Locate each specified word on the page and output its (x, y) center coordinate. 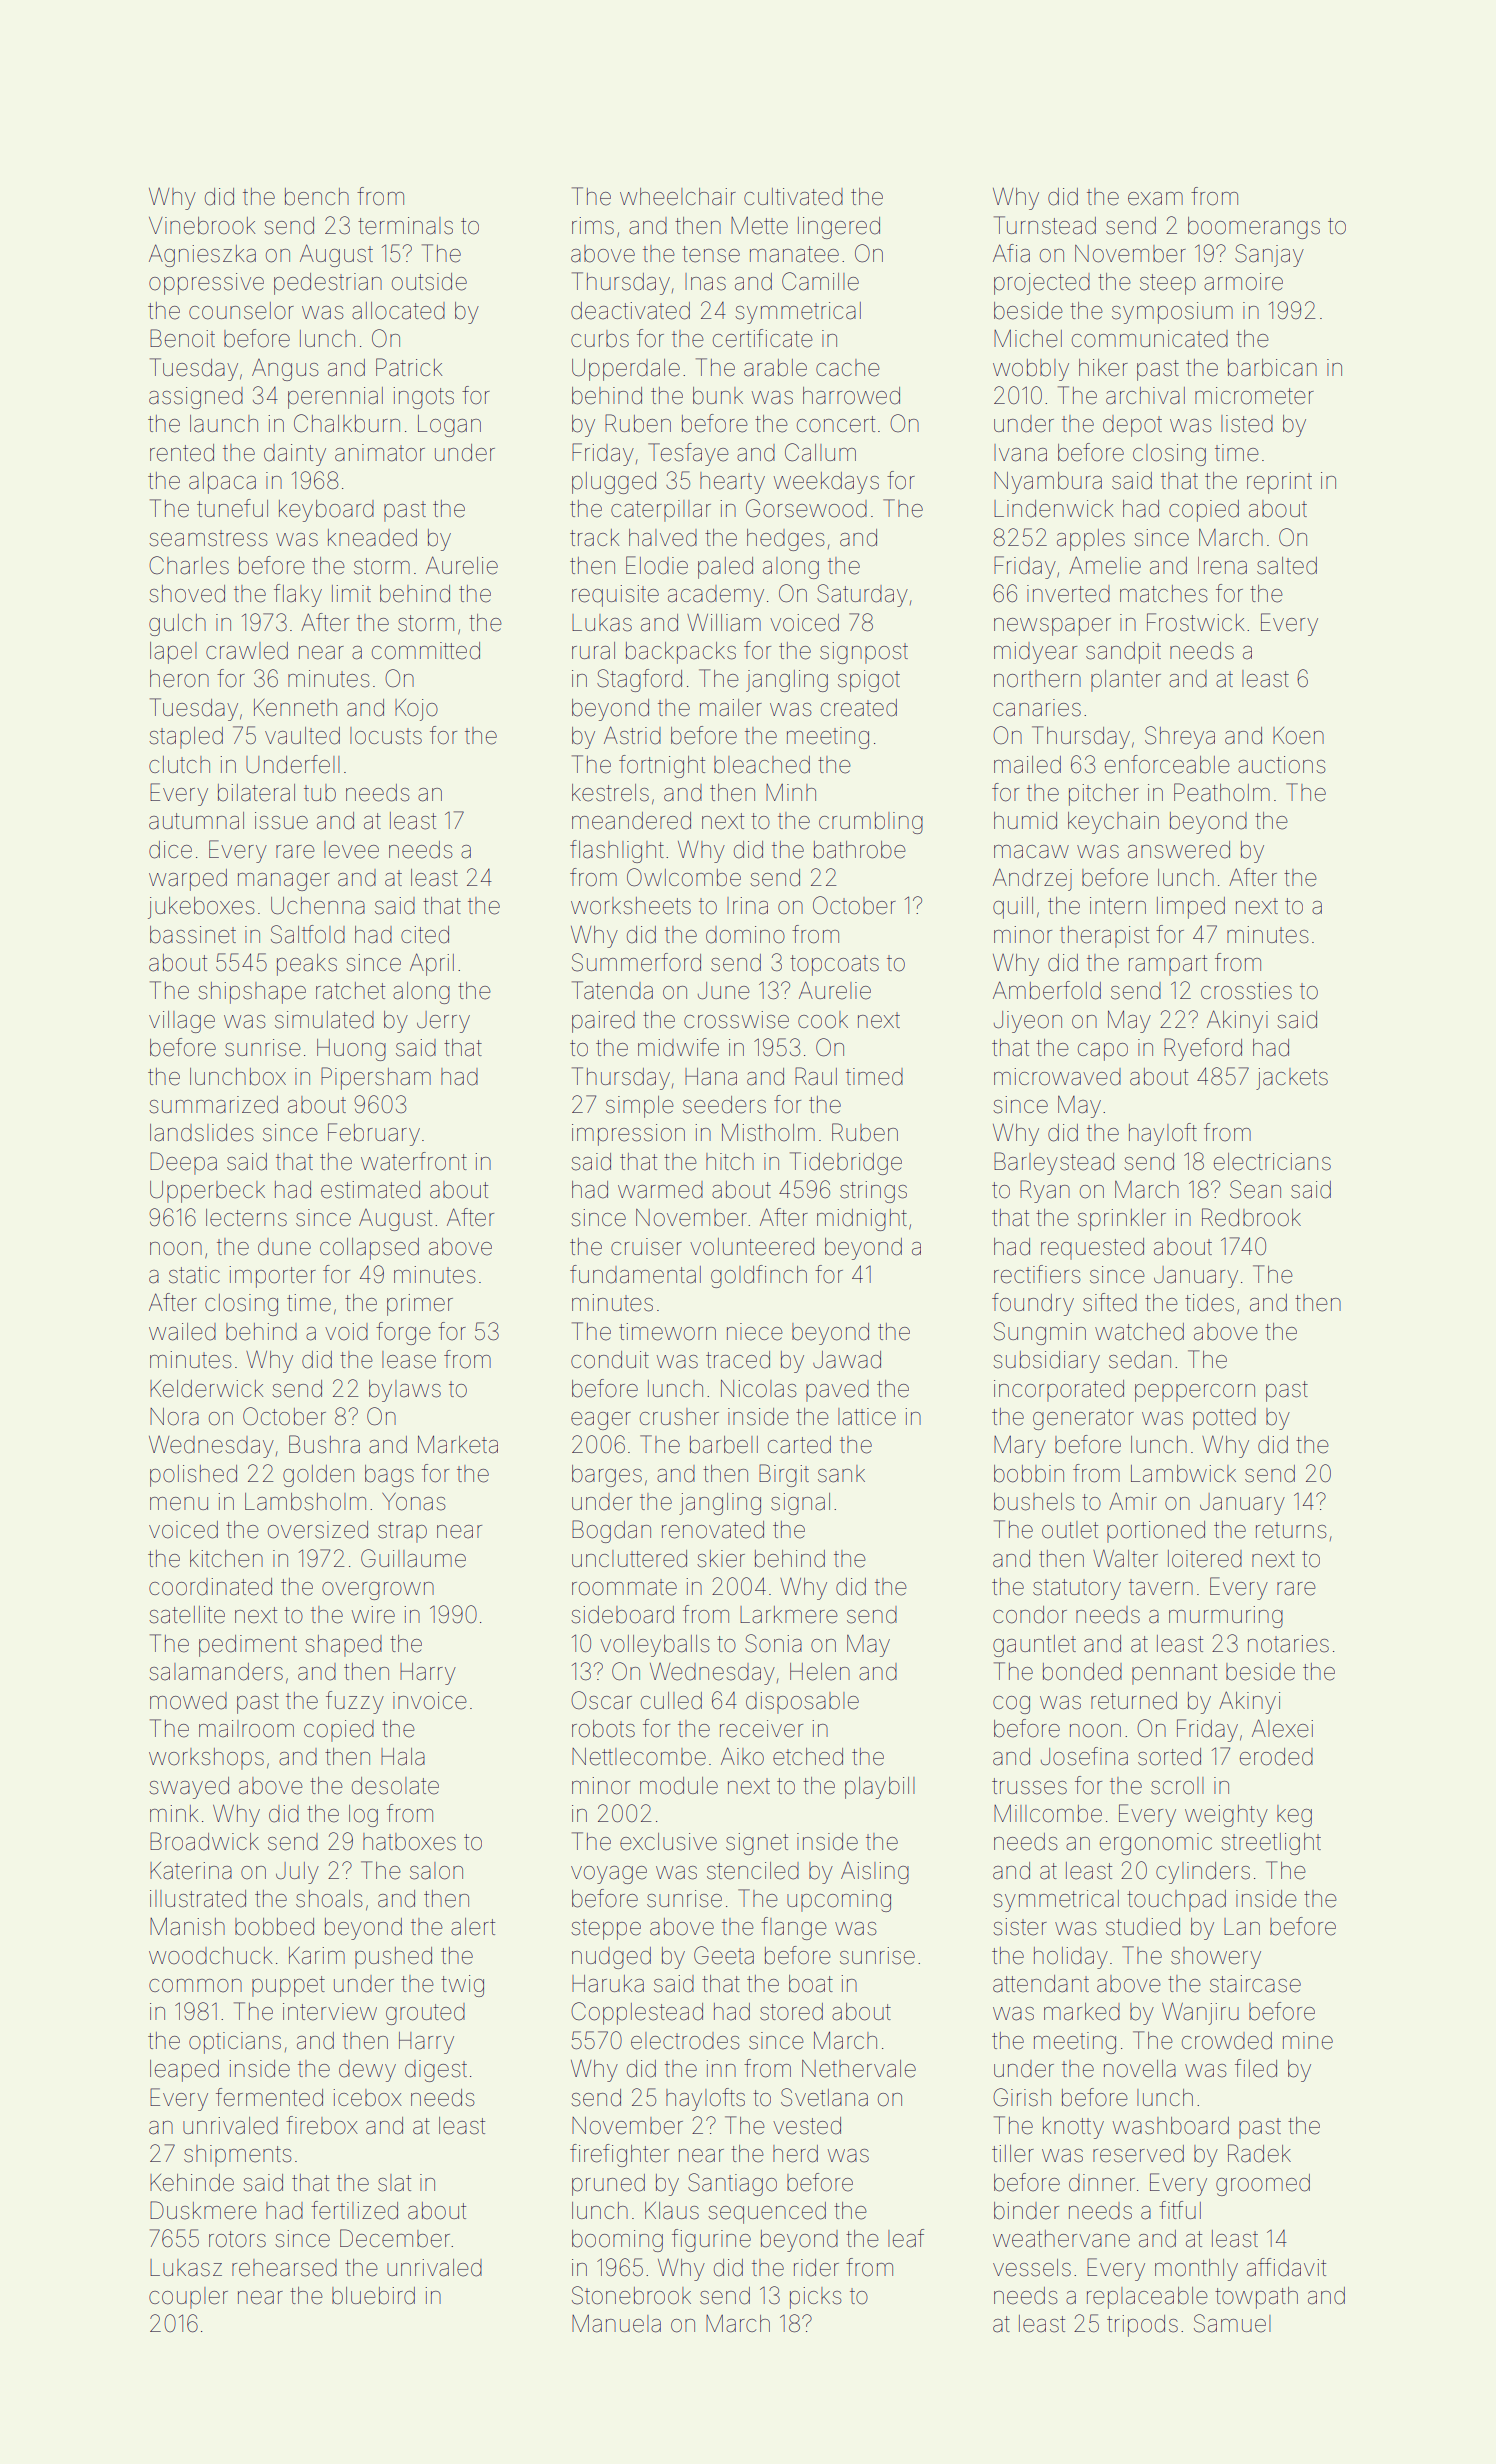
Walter (1125, 1558)
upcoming (839, 1901)
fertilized (354, 2210)
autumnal (196, 821)
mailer (731, 708)
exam (1155, 199)
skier (721, 1559)
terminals (405, 226)
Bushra (324, 1444)
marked (1082, 2012)
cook (823, 1020)
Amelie (1105, 565)
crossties (1246, 991)
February (374, 1134)
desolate (395, 1786)
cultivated (793, 197)
